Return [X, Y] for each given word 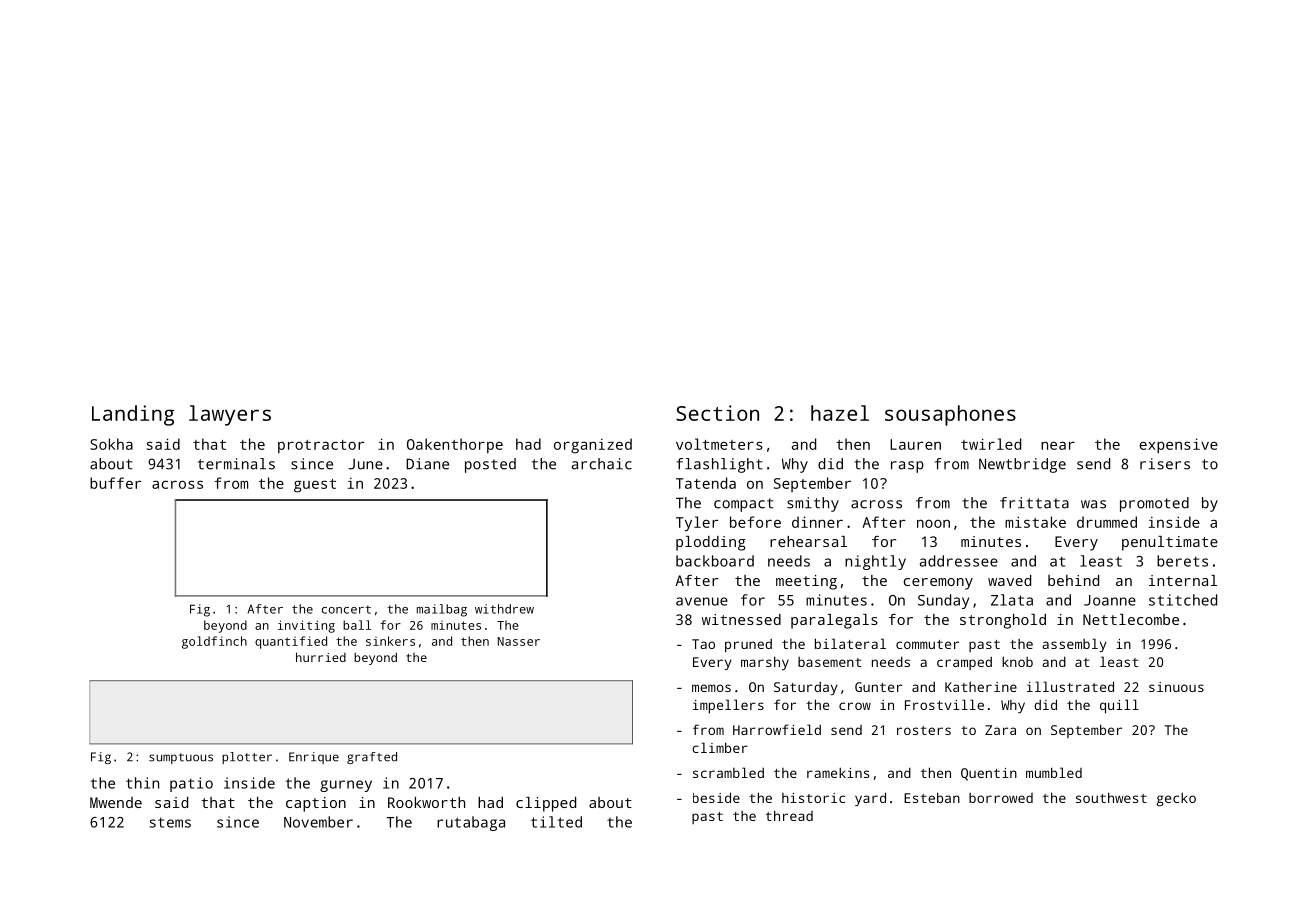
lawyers [230, 415]
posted [490, 465]
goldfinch [214, 642]
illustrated [1070, 686]
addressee [959, 561]
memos [711, 688]
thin [142, 783]
